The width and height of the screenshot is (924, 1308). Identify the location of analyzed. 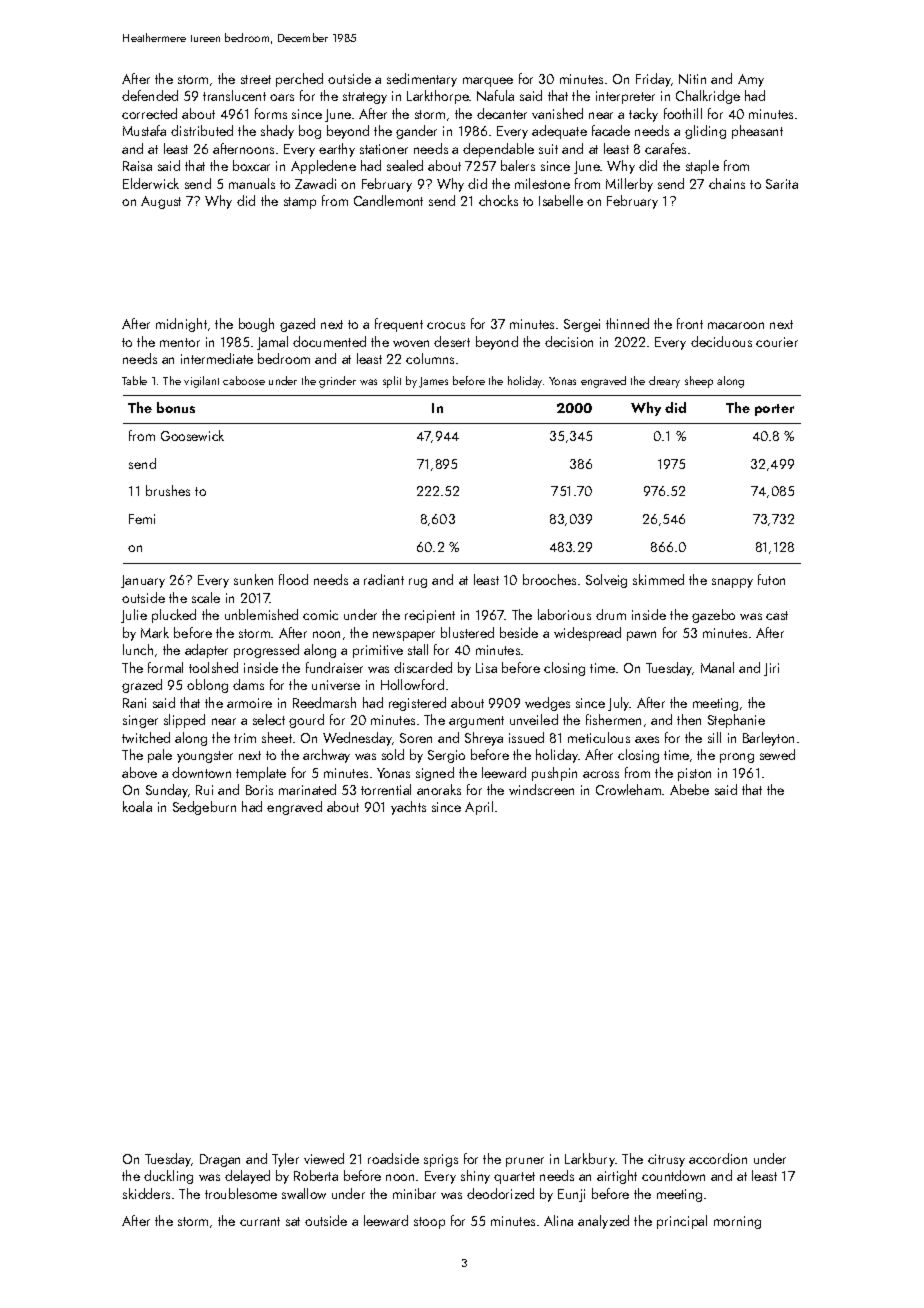
(603, 1222).
